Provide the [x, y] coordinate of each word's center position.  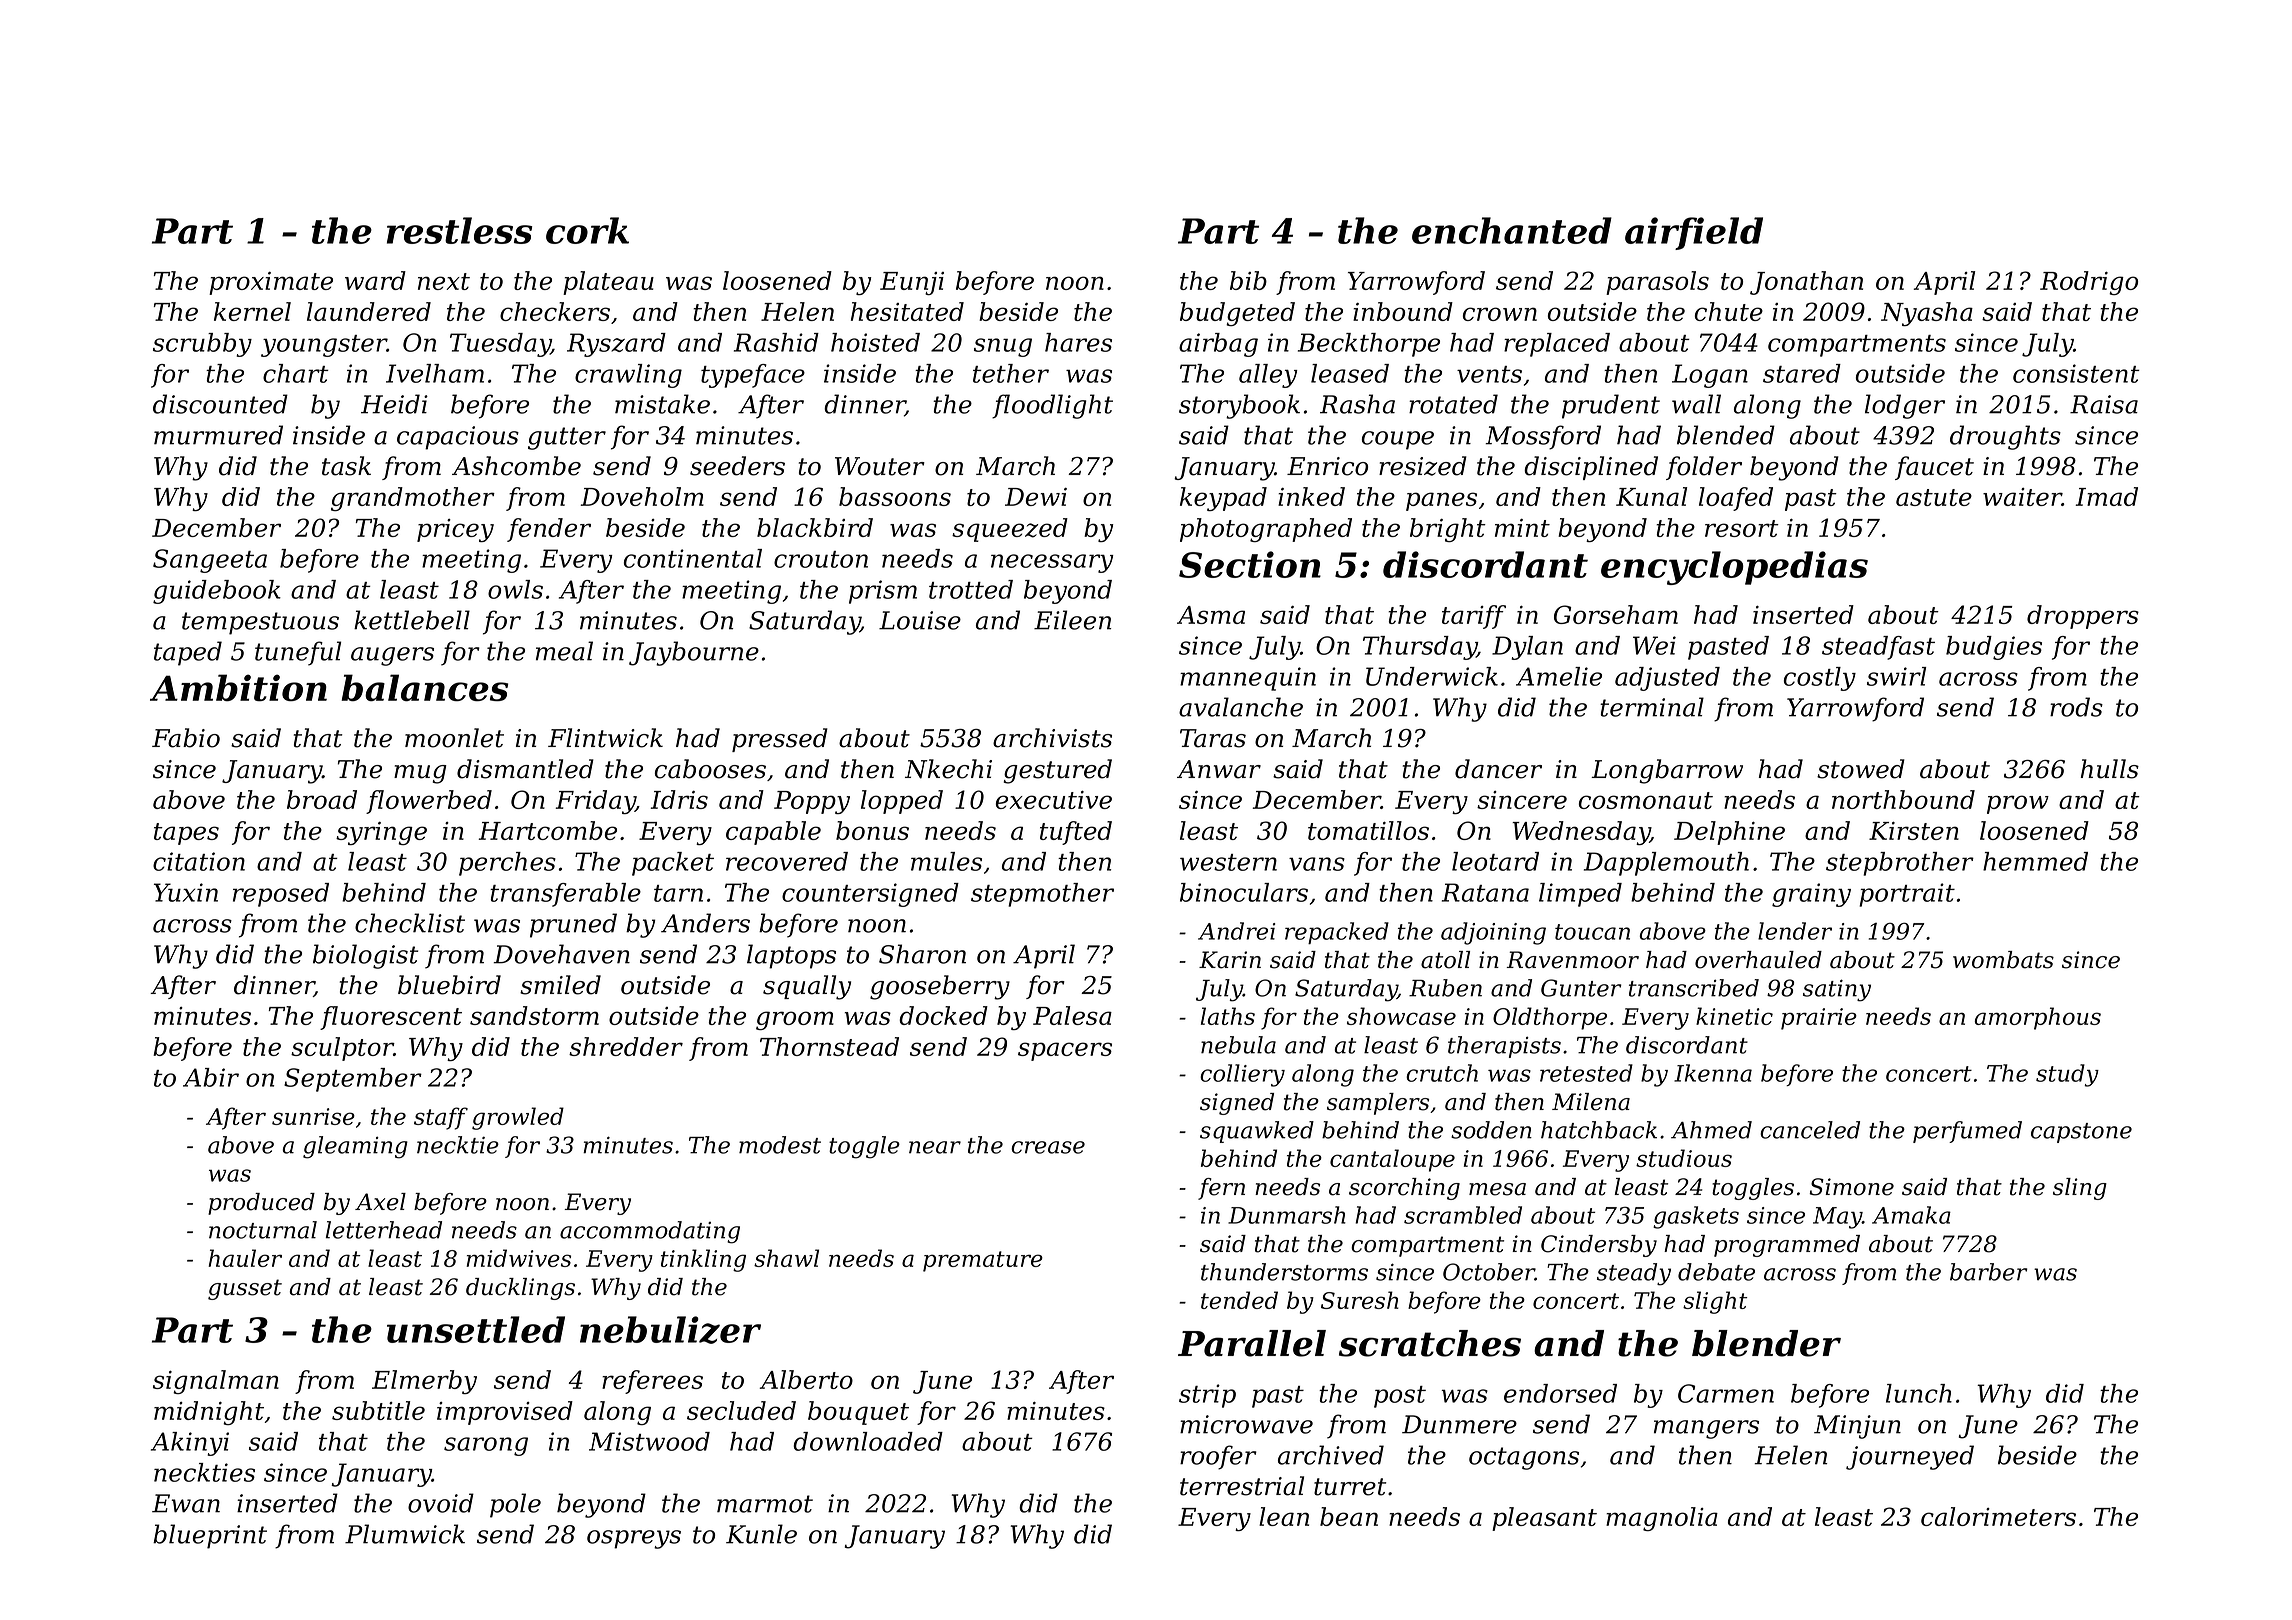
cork [587, 230]
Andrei [1236, 931]
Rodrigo [2089, 283]
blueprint [210, 1536]
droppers [2083, 617]
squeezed [1010, 530]
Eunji [912, 283]
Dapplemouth [1666, 864]
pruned [573, 925]
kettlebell [412, 620]
